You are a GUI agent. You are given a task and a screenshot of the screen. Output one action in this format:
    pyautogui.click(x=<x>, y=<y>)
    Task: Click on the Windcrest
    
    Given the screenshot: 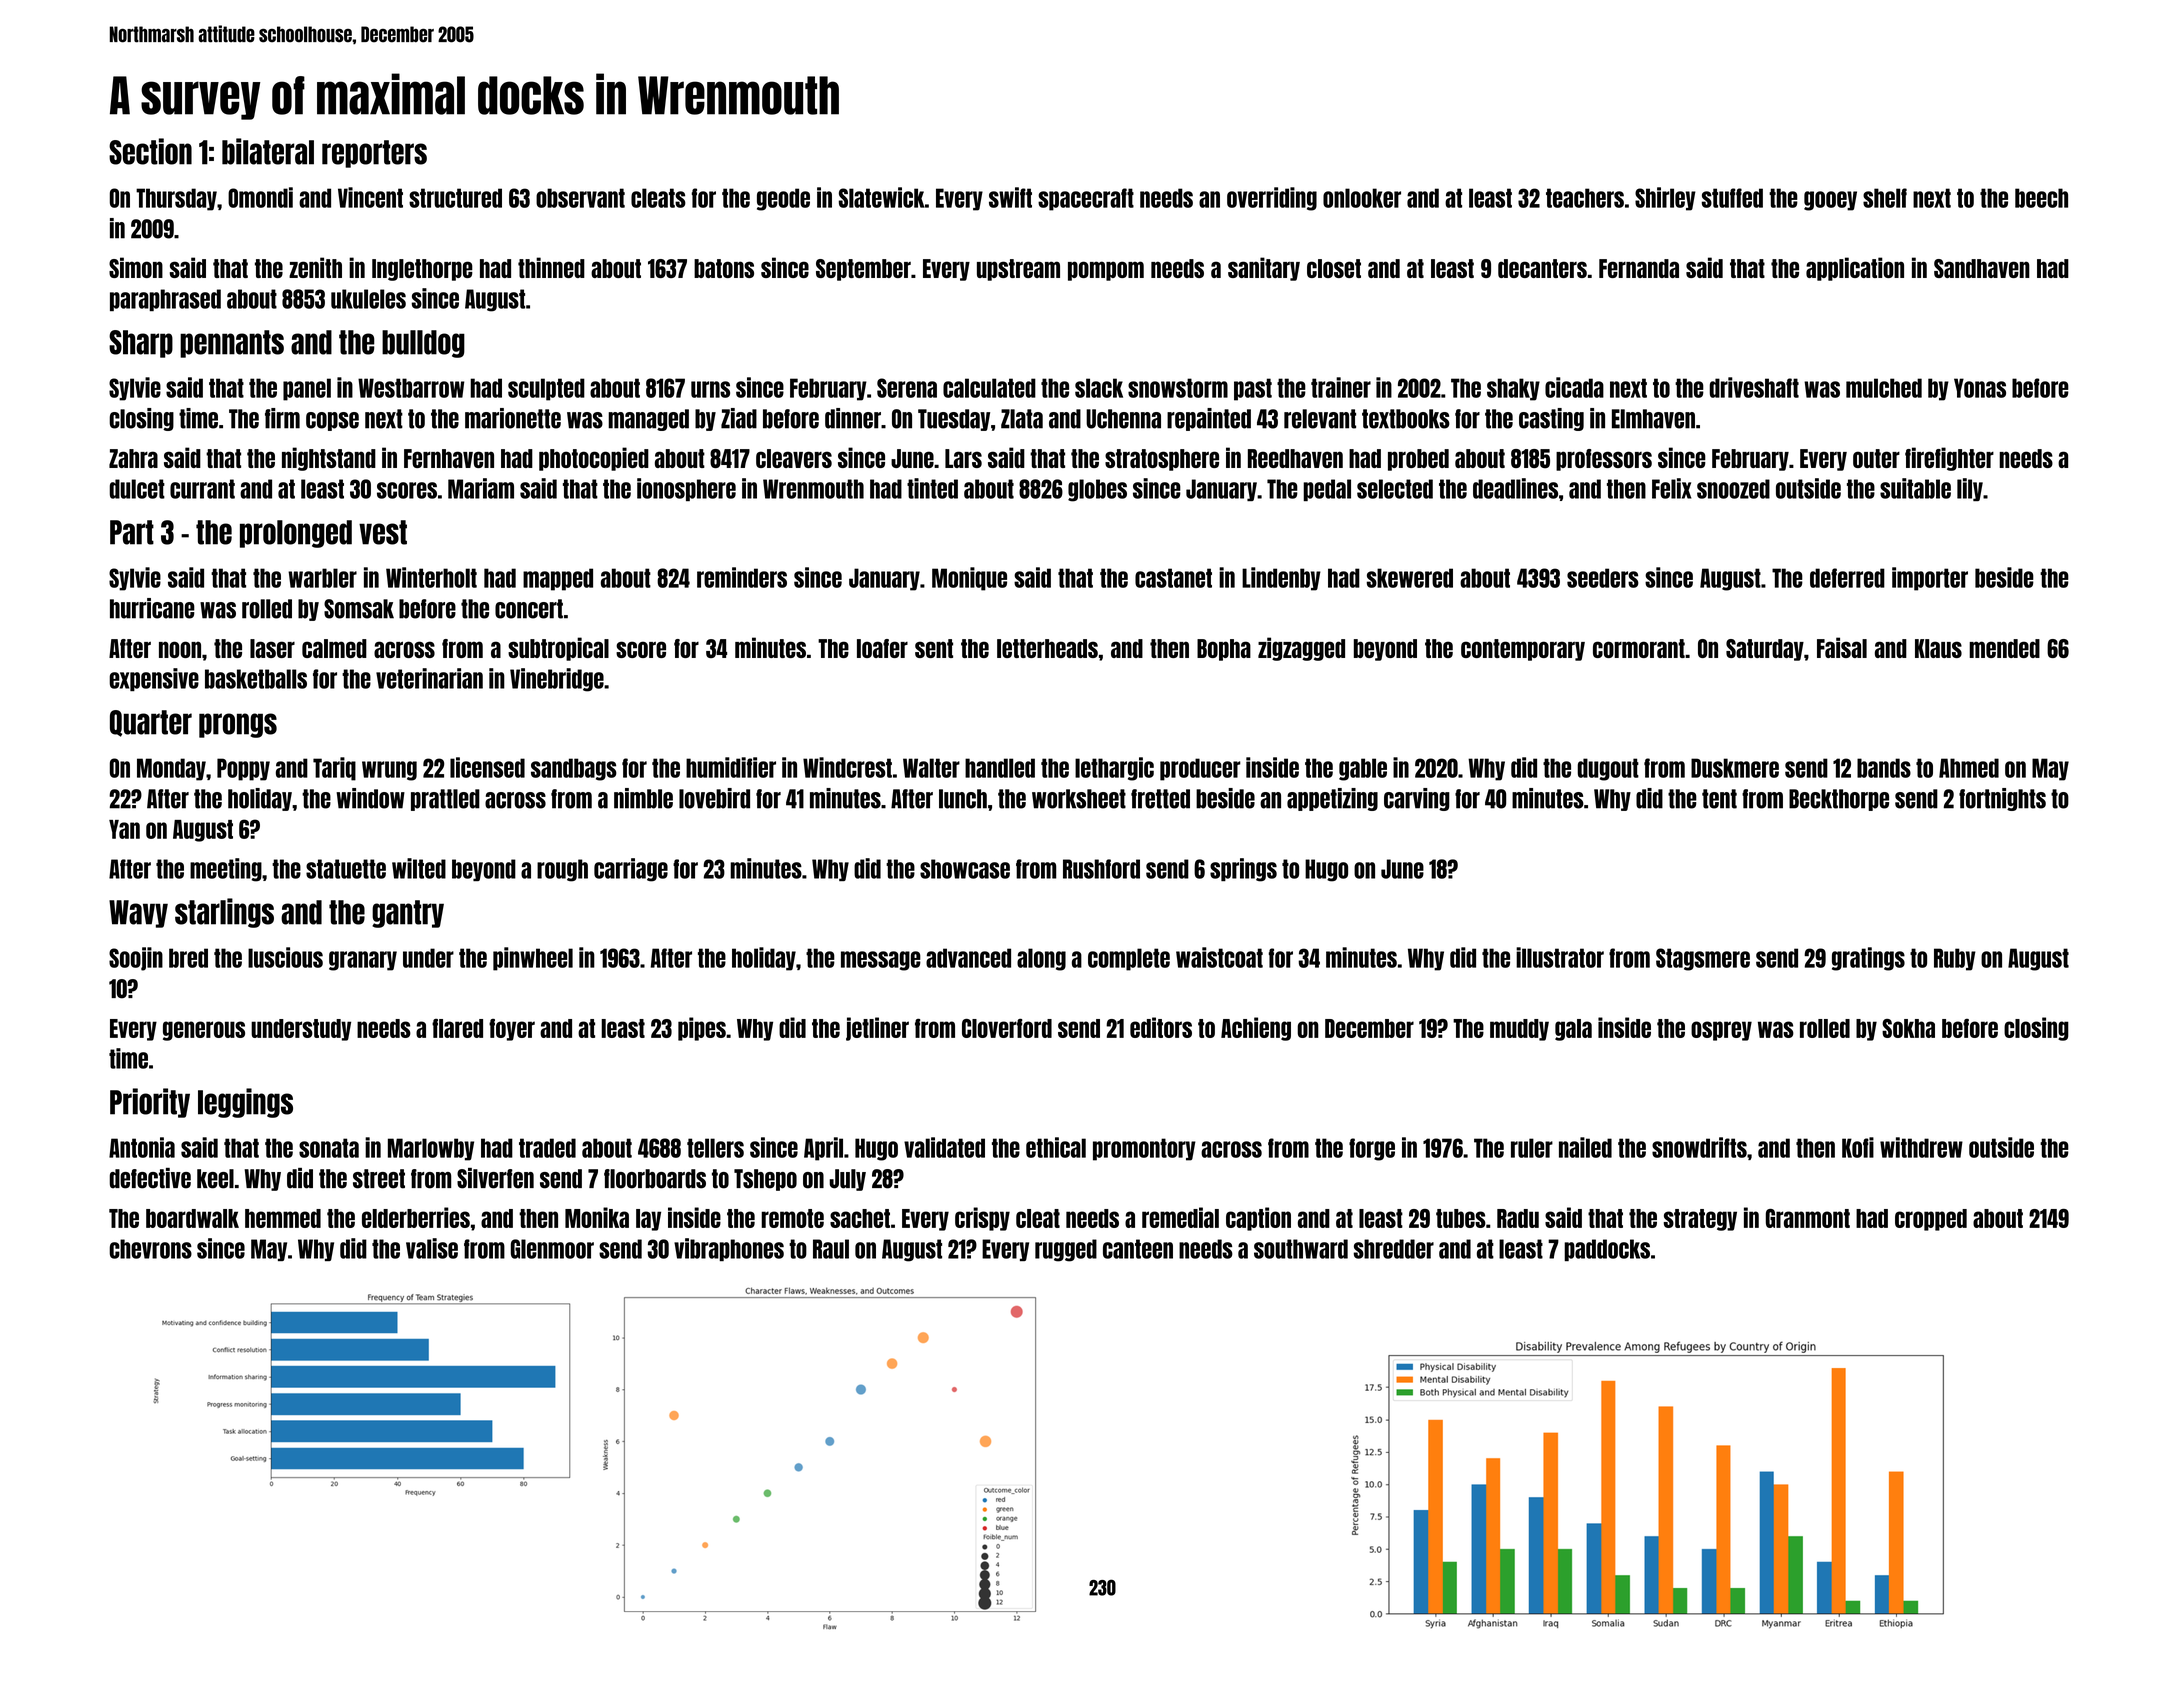 What is the action you would take?
    pyautogui.click(x=847, y=767)
